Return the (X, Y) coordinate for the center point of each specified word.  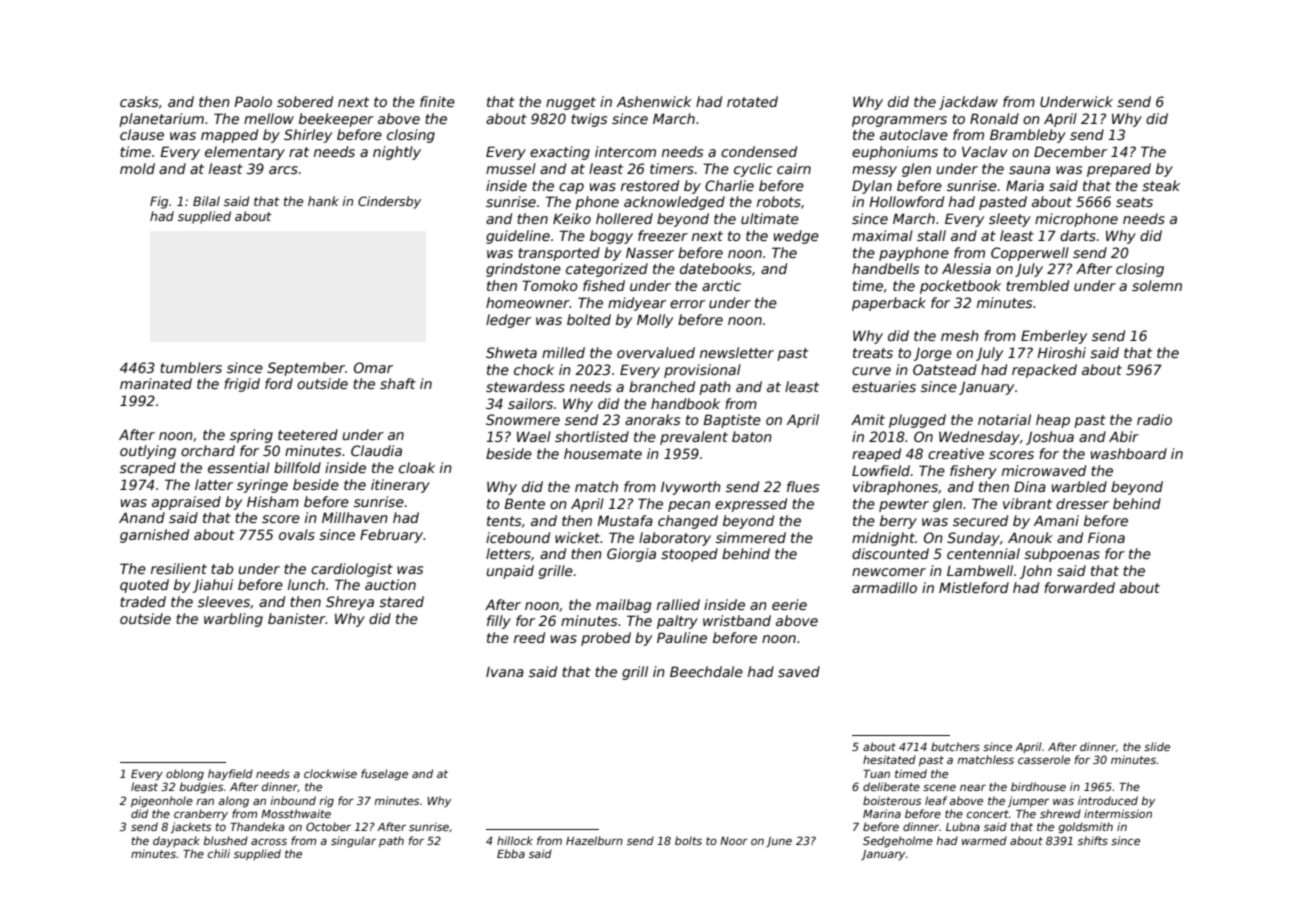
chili (219, 853)
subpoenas (1062, 555)
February (391, 536)
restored (650, 185)
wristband (737, 620)
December (1070, 151)
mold (137, 168)
